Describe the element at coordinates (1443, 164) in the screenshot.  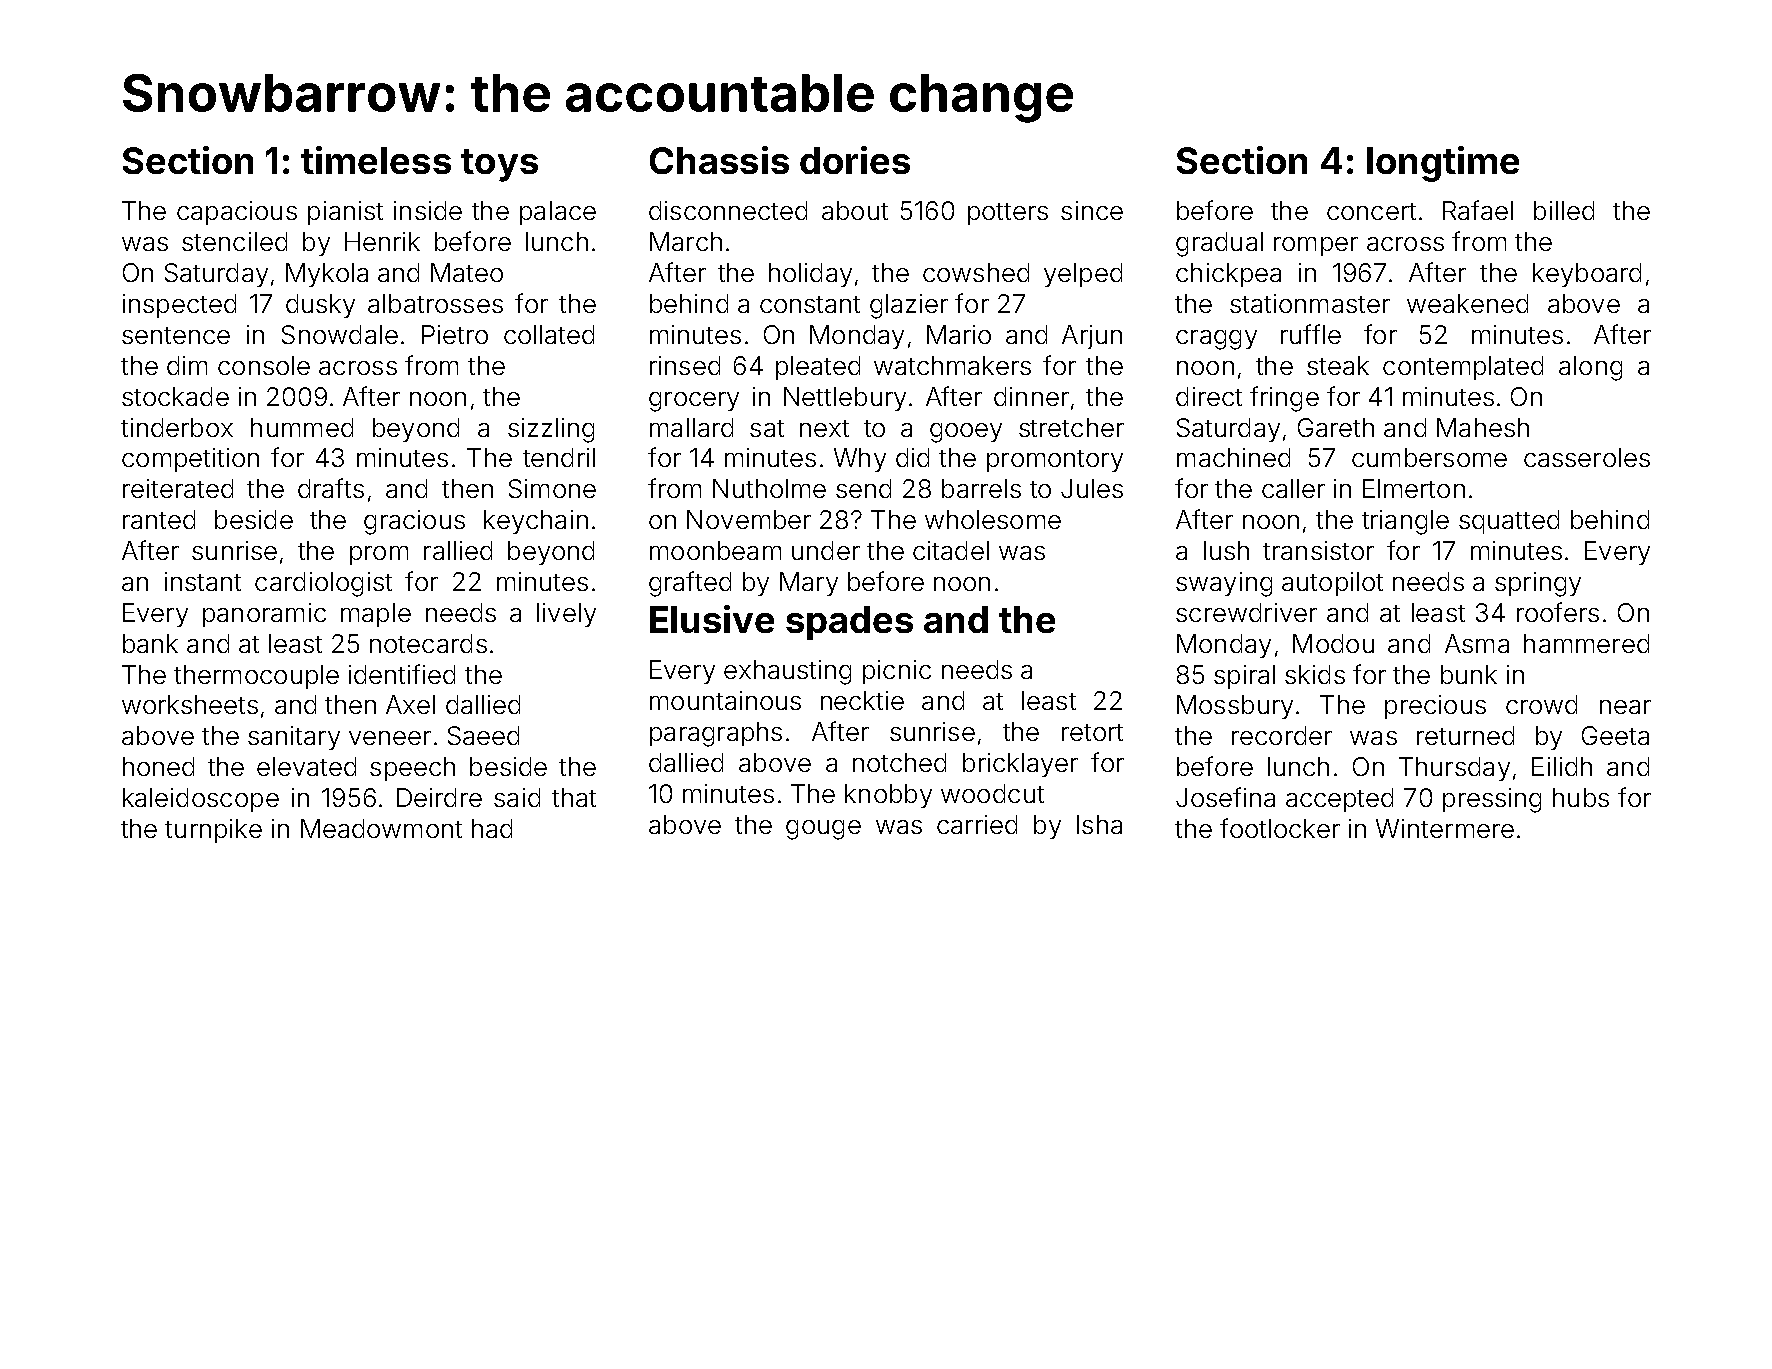
I see `longtime` at that location.
